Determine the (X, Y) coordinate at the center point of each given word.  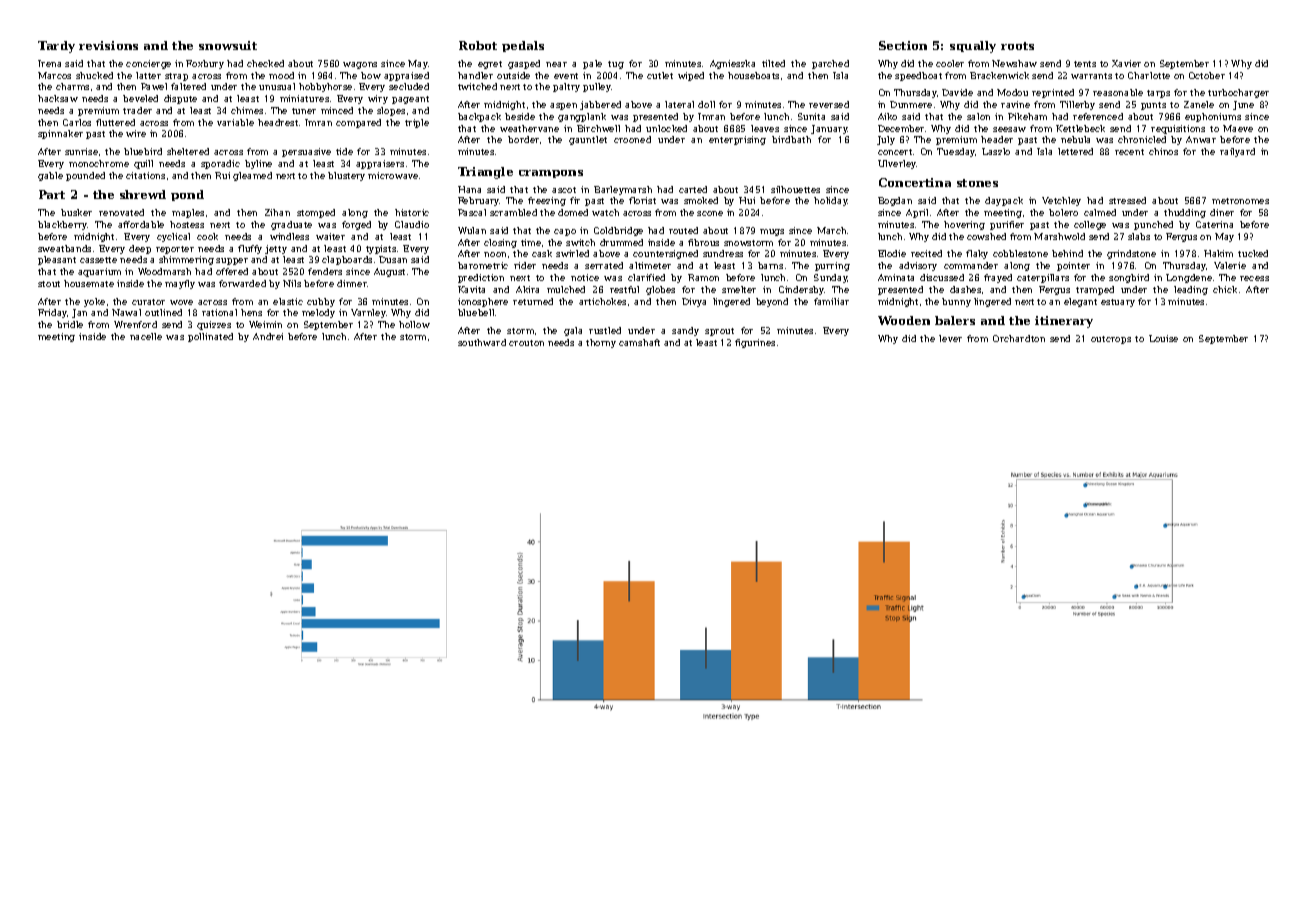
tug (616, 65)
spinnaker (60, 134)
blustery (346, 176)
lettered (1075, 151)
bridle (70, 324)
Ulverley (897, 164)
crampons (551, 174)
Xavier (1126, 63)
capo (565, 232)
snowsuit (228, 45)
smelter (739, 289)
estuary (1118, 303)
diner (1222, 212)
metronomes (1240, 201)
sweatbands (64, 248)
